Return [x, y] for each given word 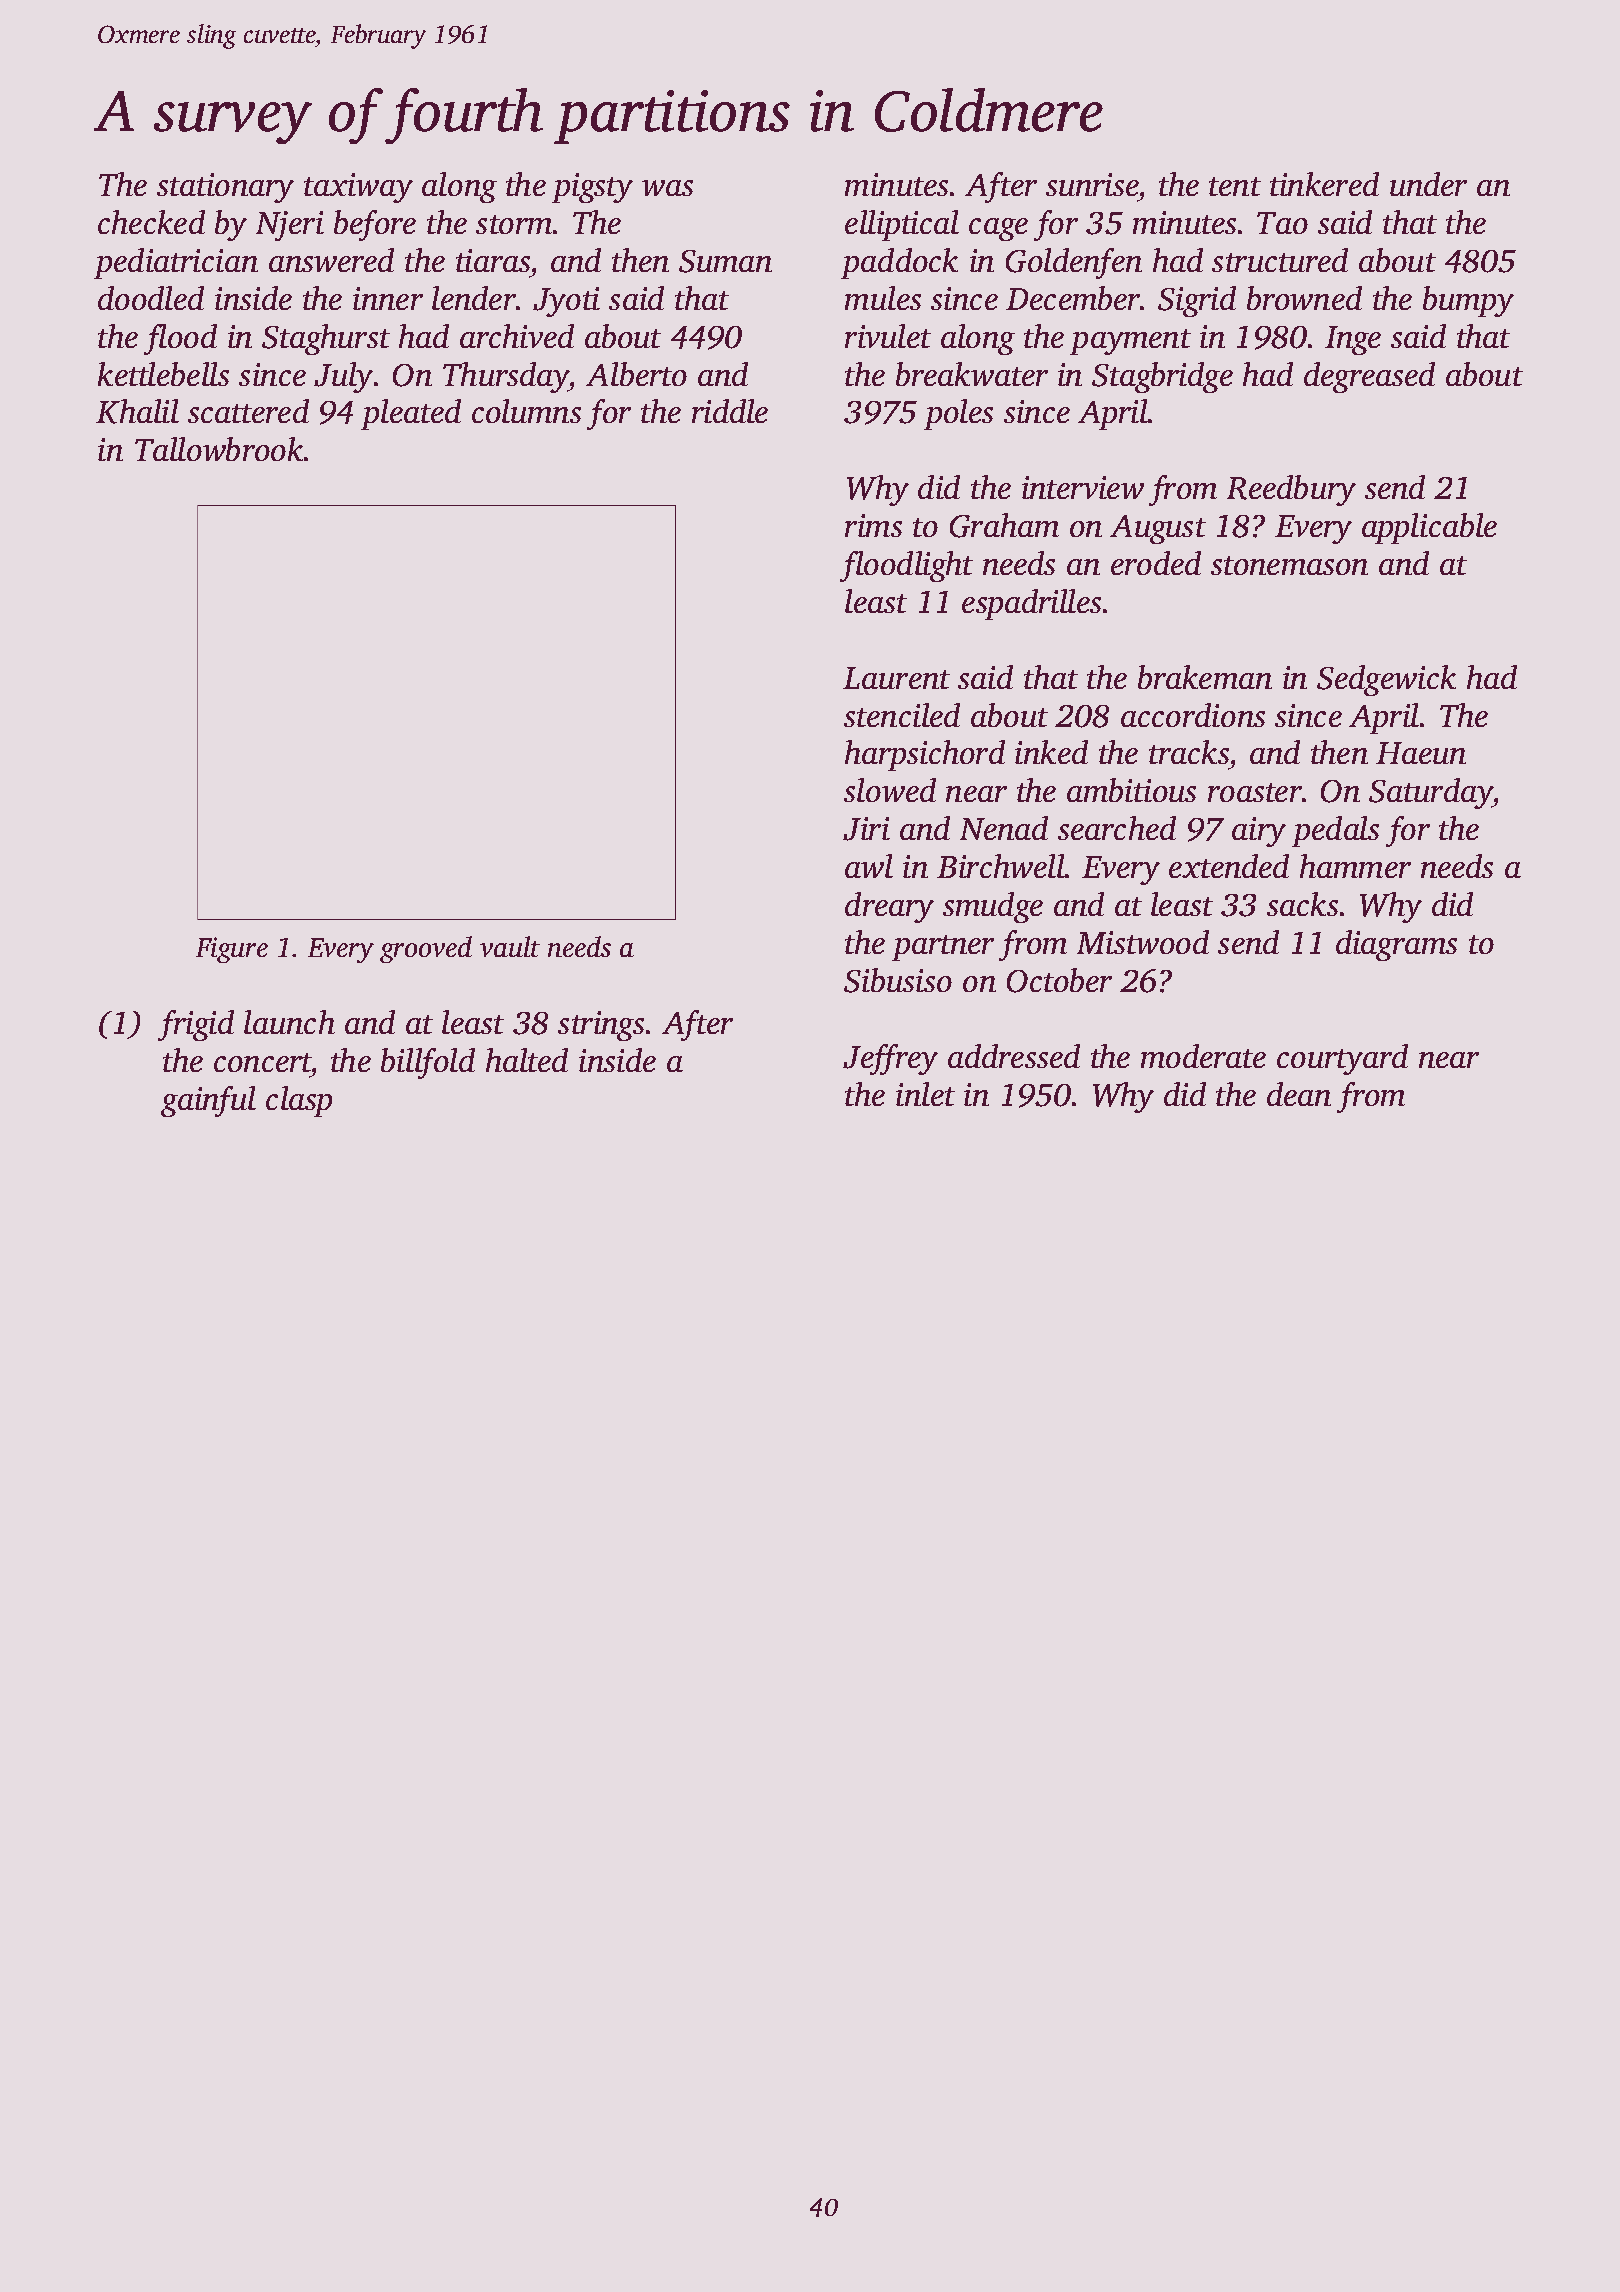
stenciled [902, 715]
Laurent [896, 678]
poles [958, 414]
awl [869, 866]
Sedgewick [1386, 680]
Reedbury [1291, 490]
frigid [196, 1025]
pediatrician [176, 263]
